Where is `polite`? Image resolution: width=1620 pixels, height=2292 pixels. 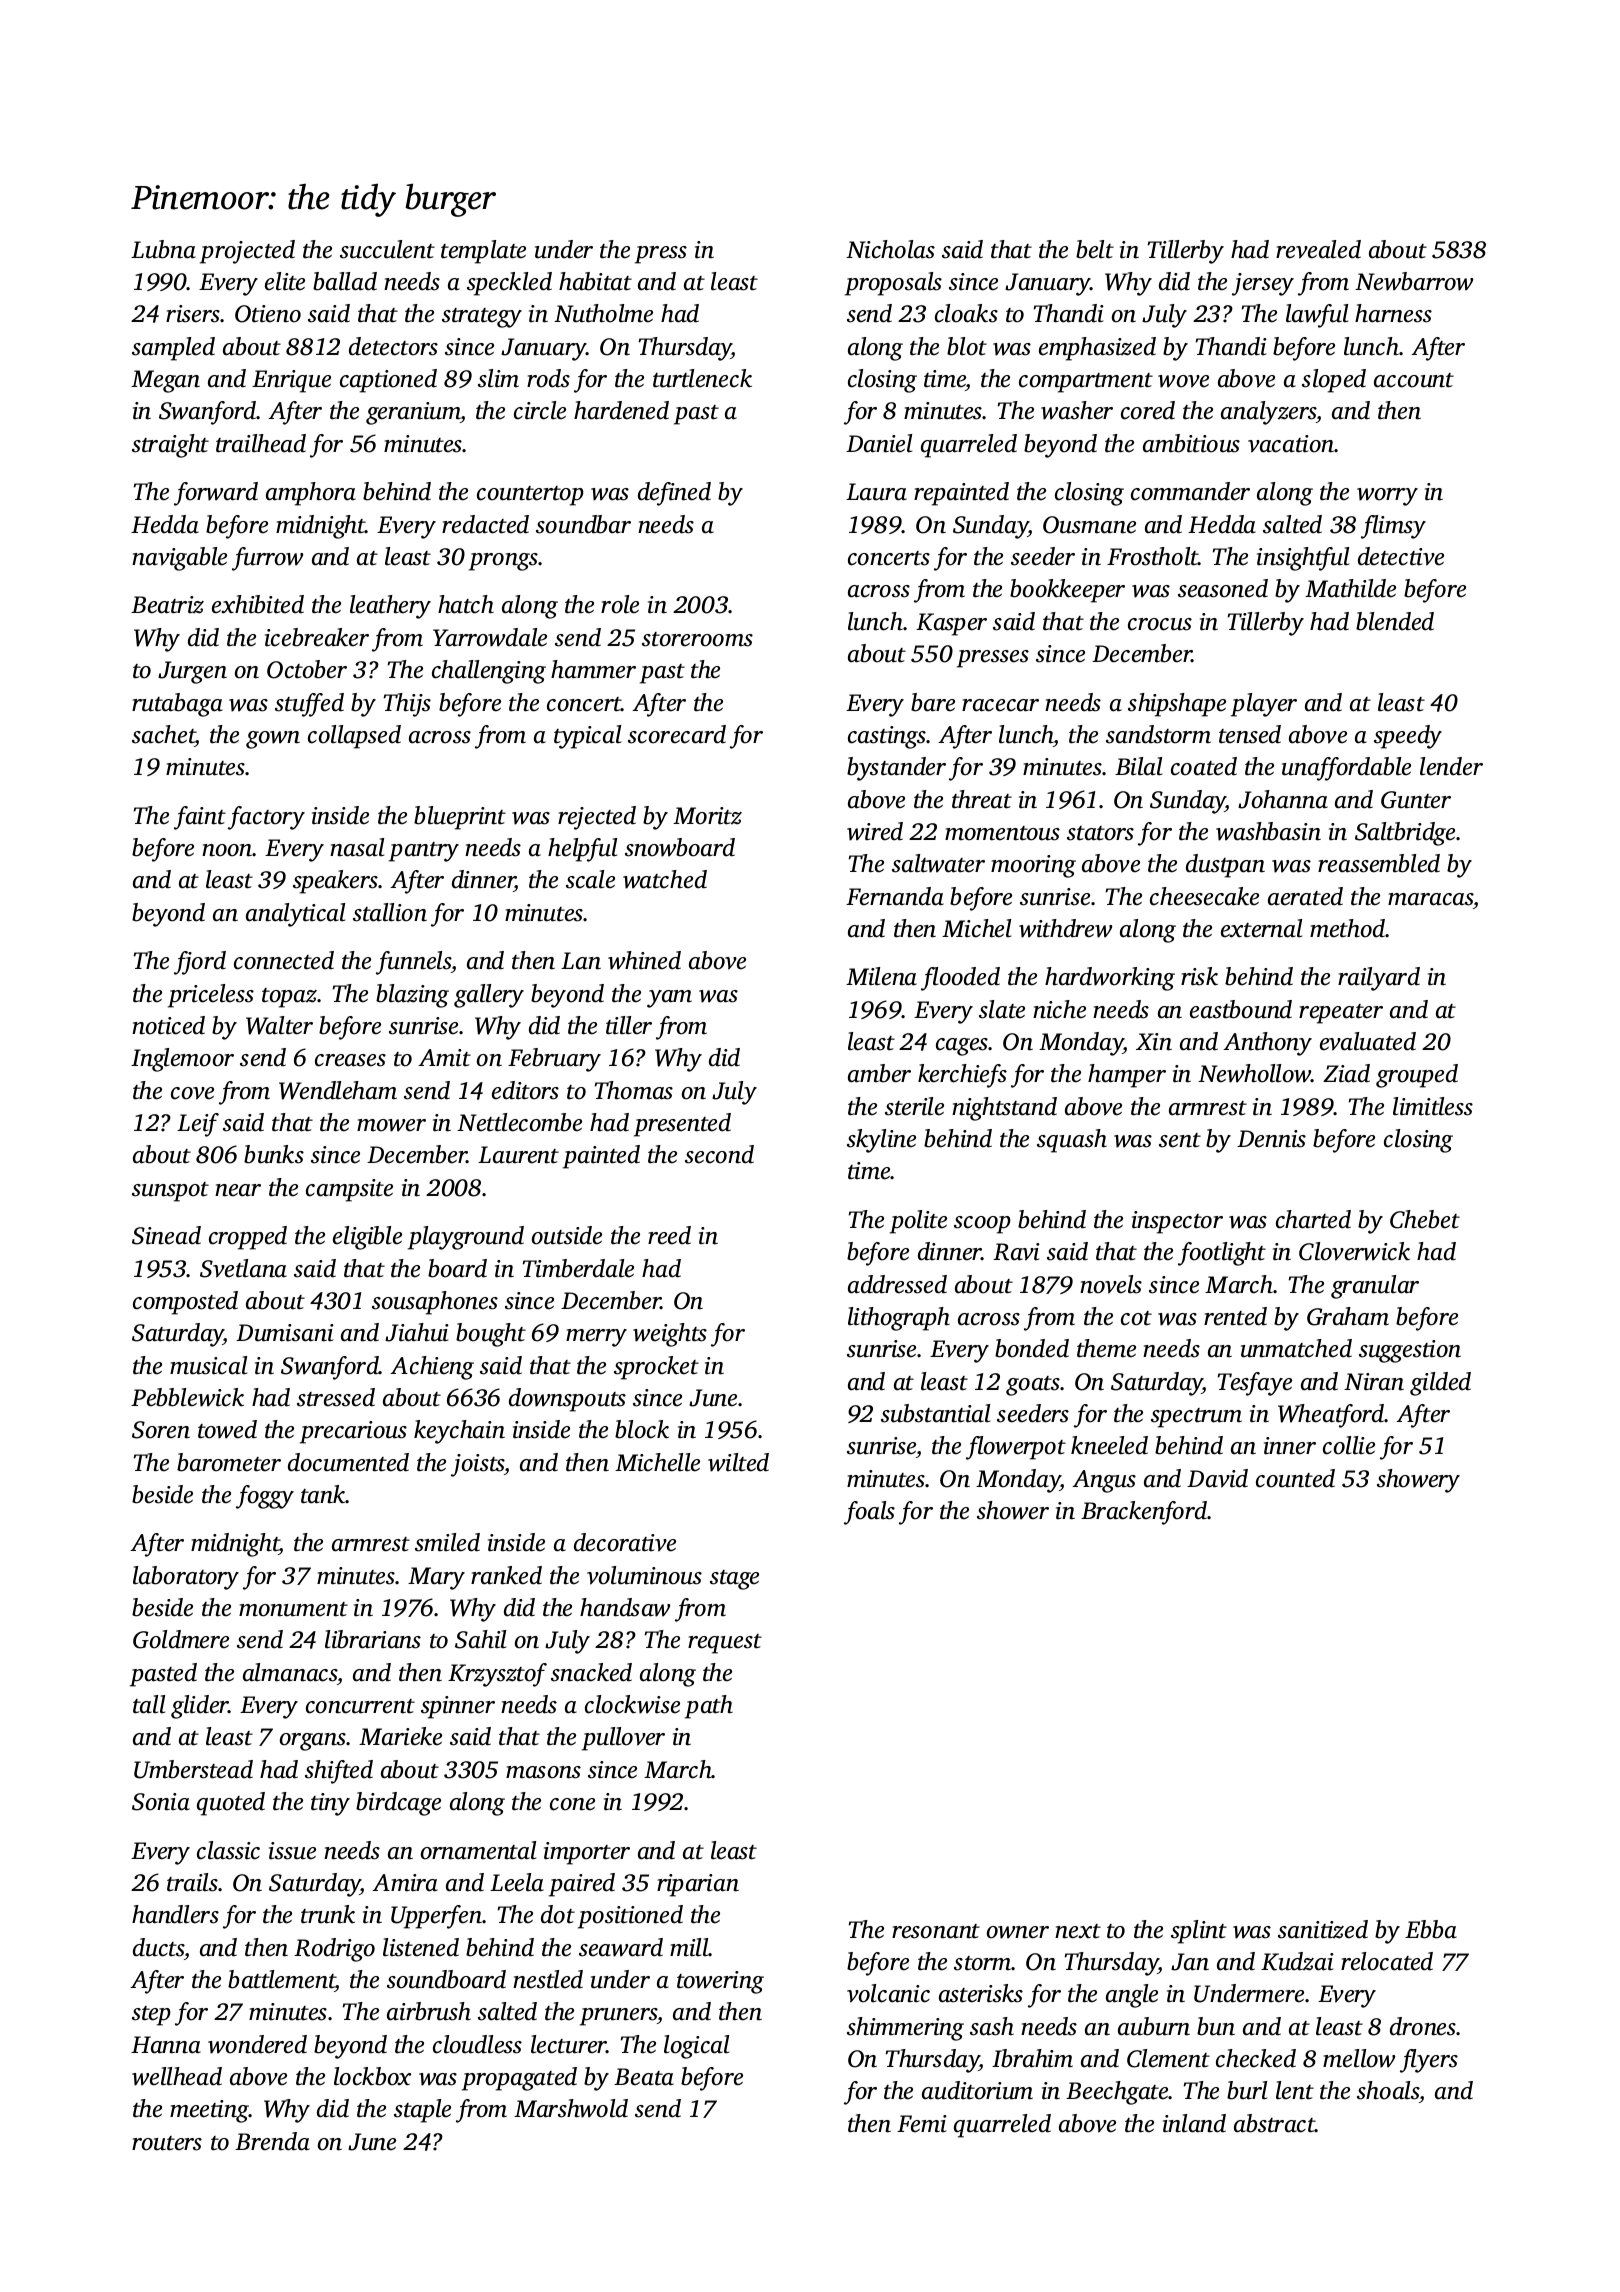 polite is located at coordinates (918, 1222).
